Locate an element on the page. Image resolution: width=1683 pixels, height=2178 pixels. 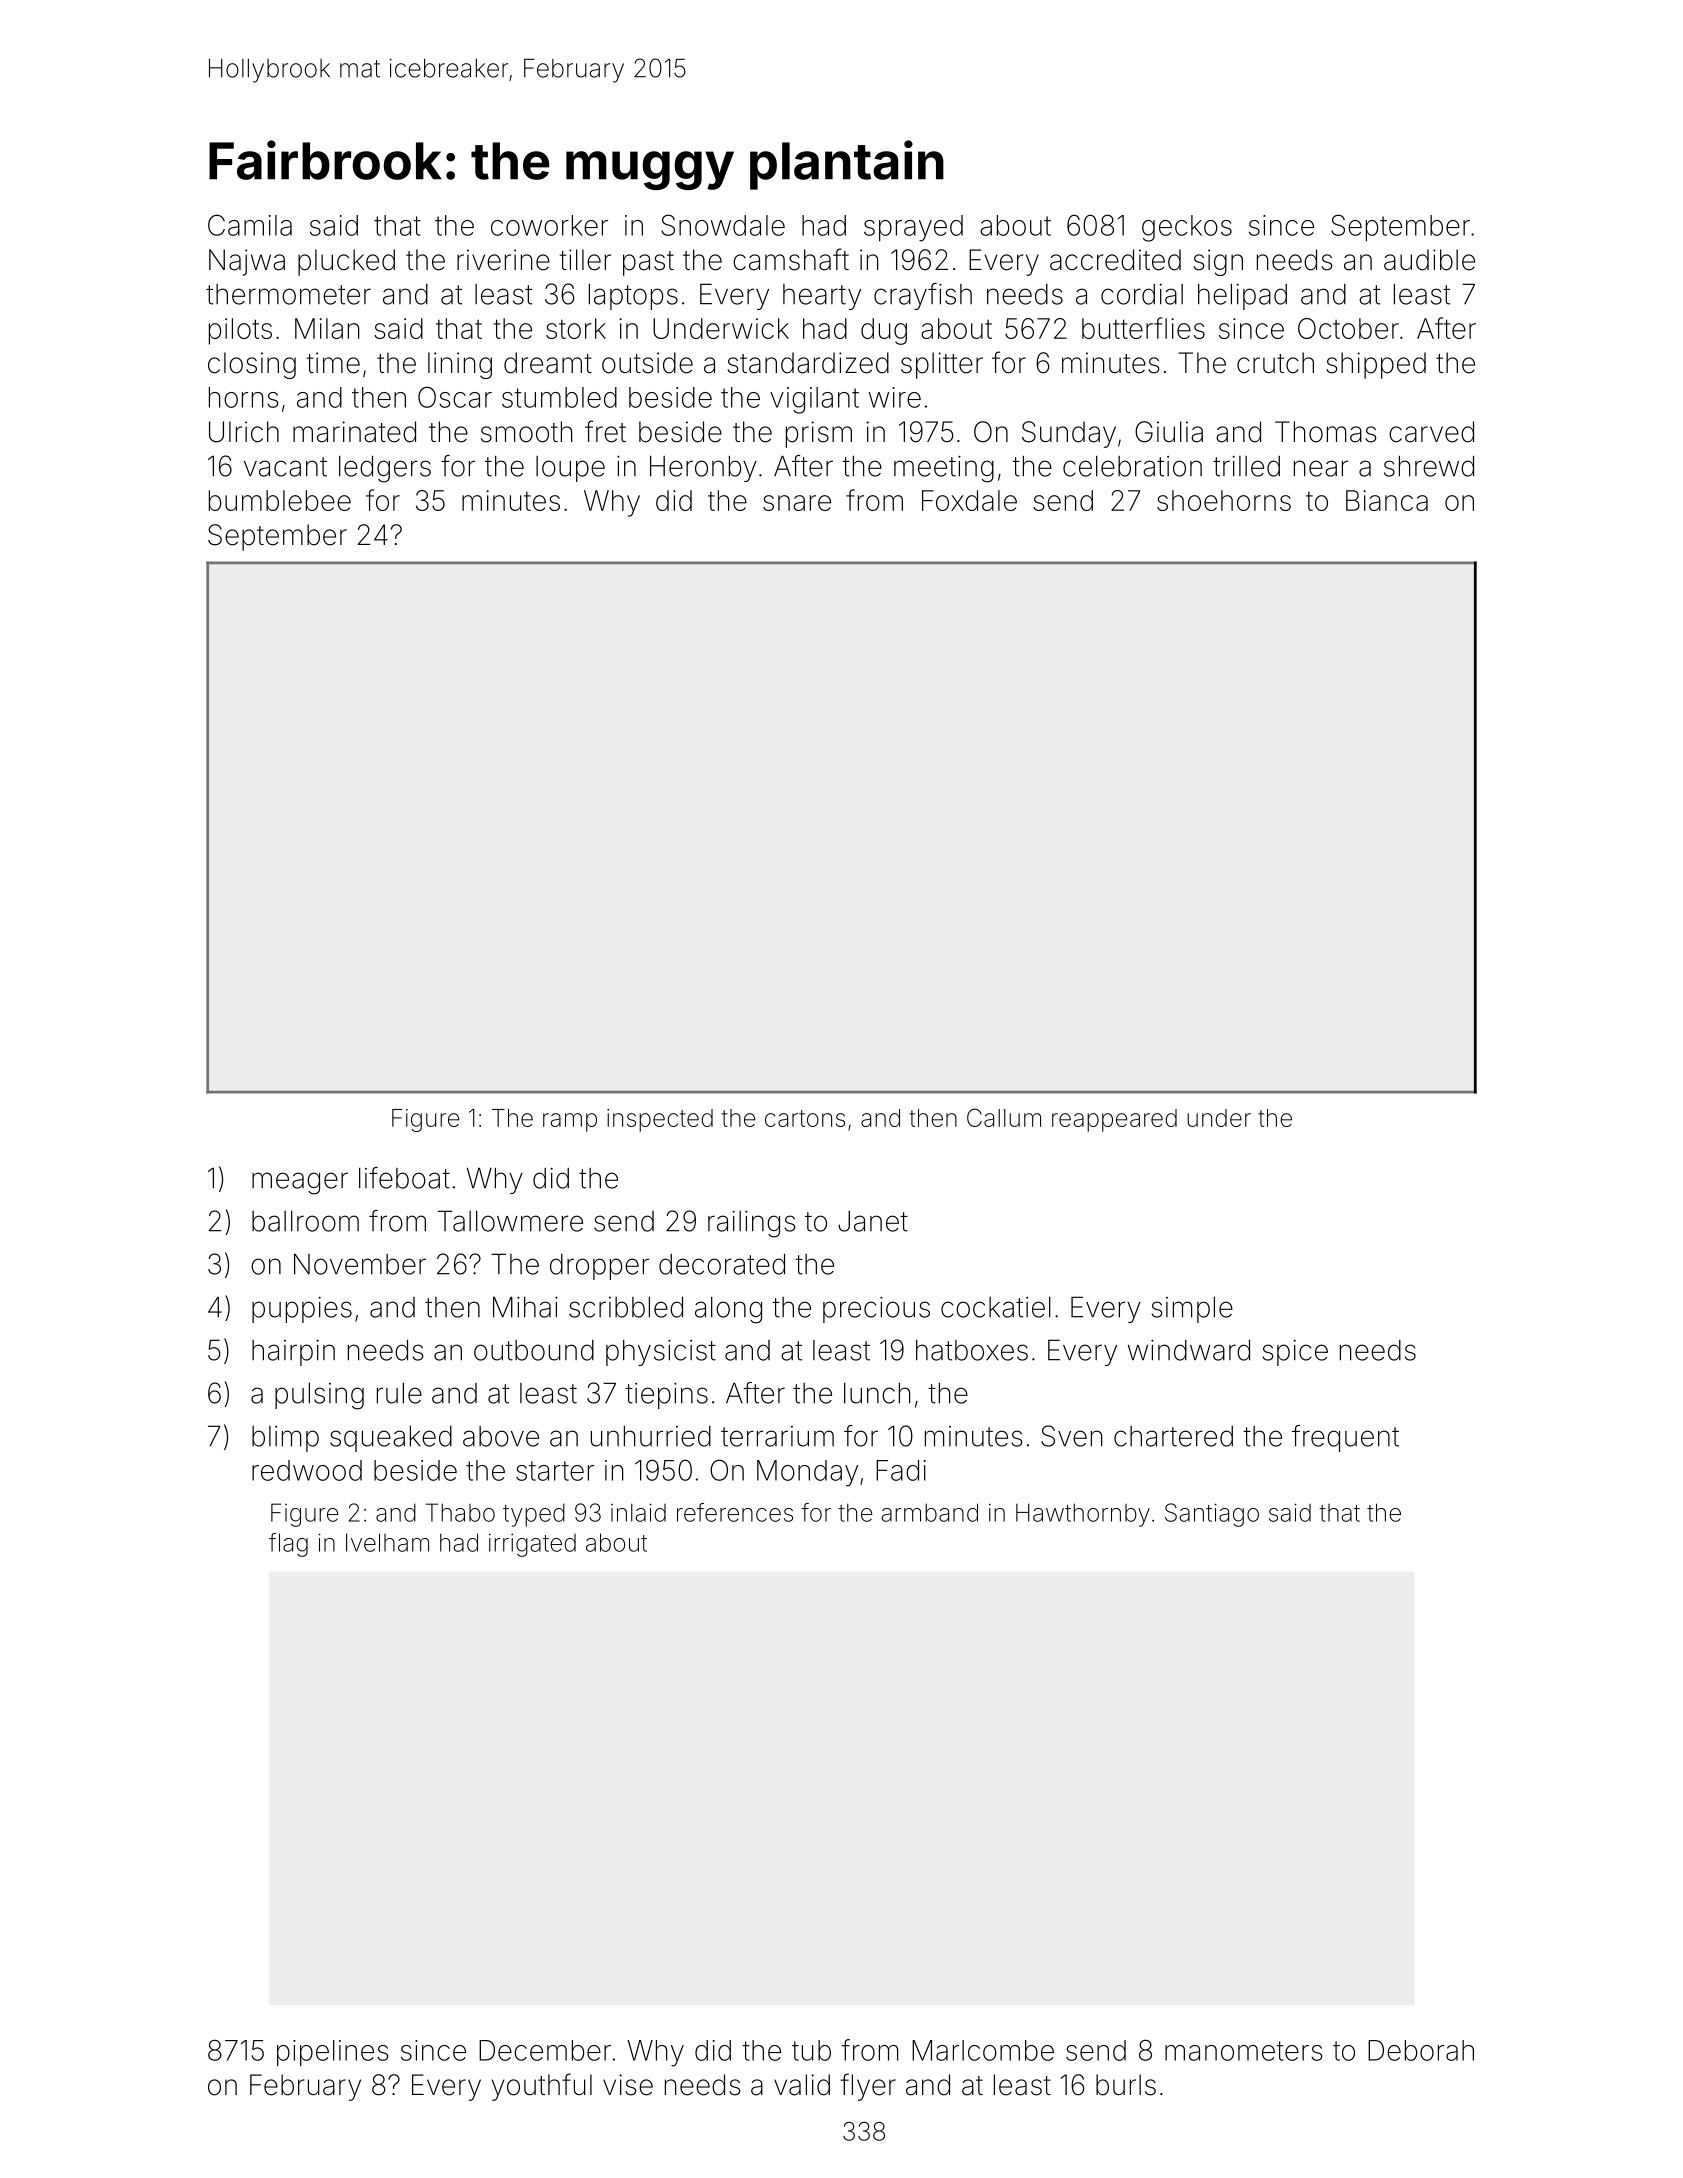
spice is located at coordinates (1295, 1353).
